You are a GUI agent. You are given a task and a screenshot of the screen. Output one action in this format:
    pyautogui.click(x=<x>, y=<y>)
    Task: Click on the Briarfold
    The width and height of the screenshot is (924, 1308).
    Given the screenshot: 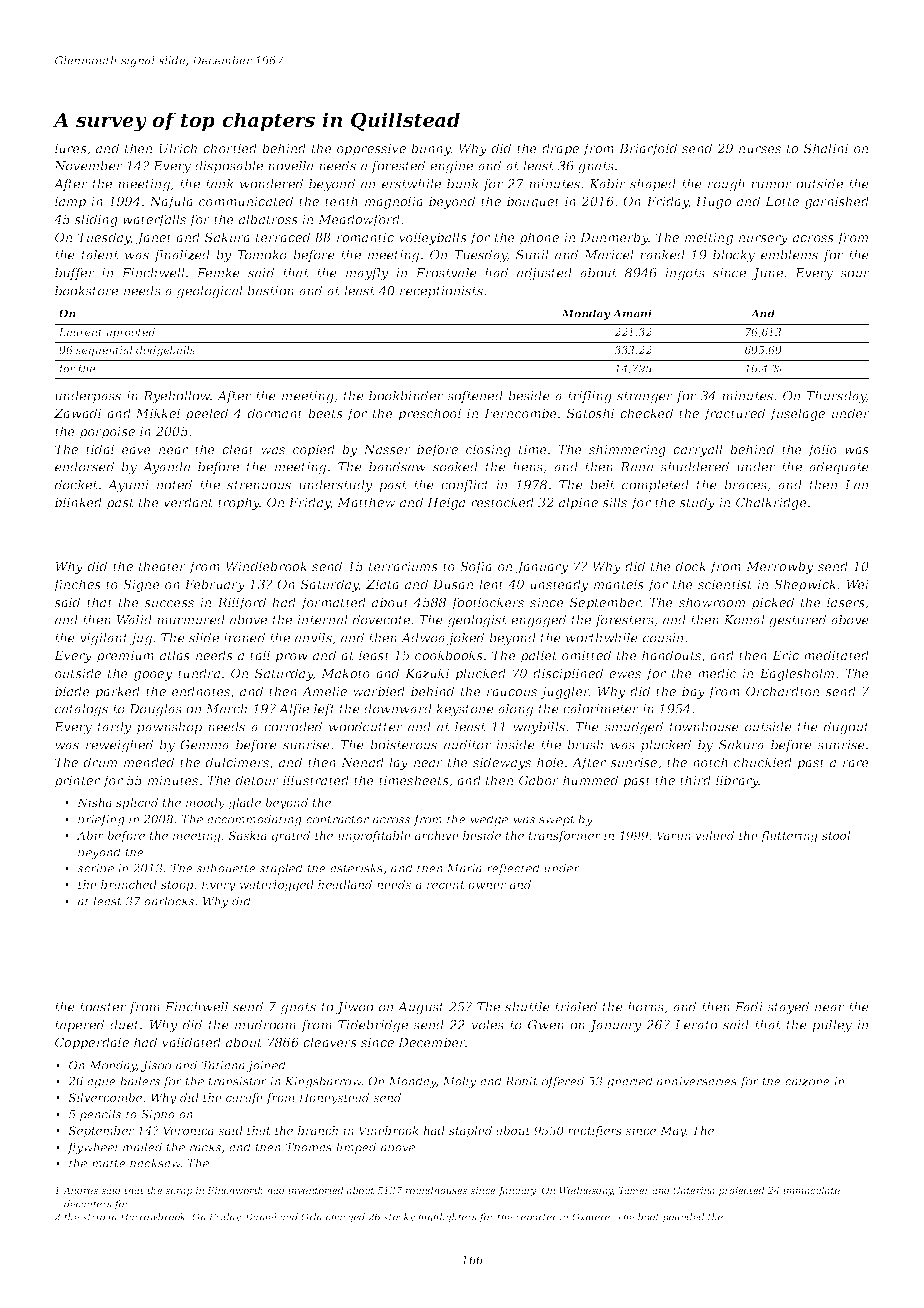 What is the action you would take?
    pyautogui.click(x=648, y=149)
